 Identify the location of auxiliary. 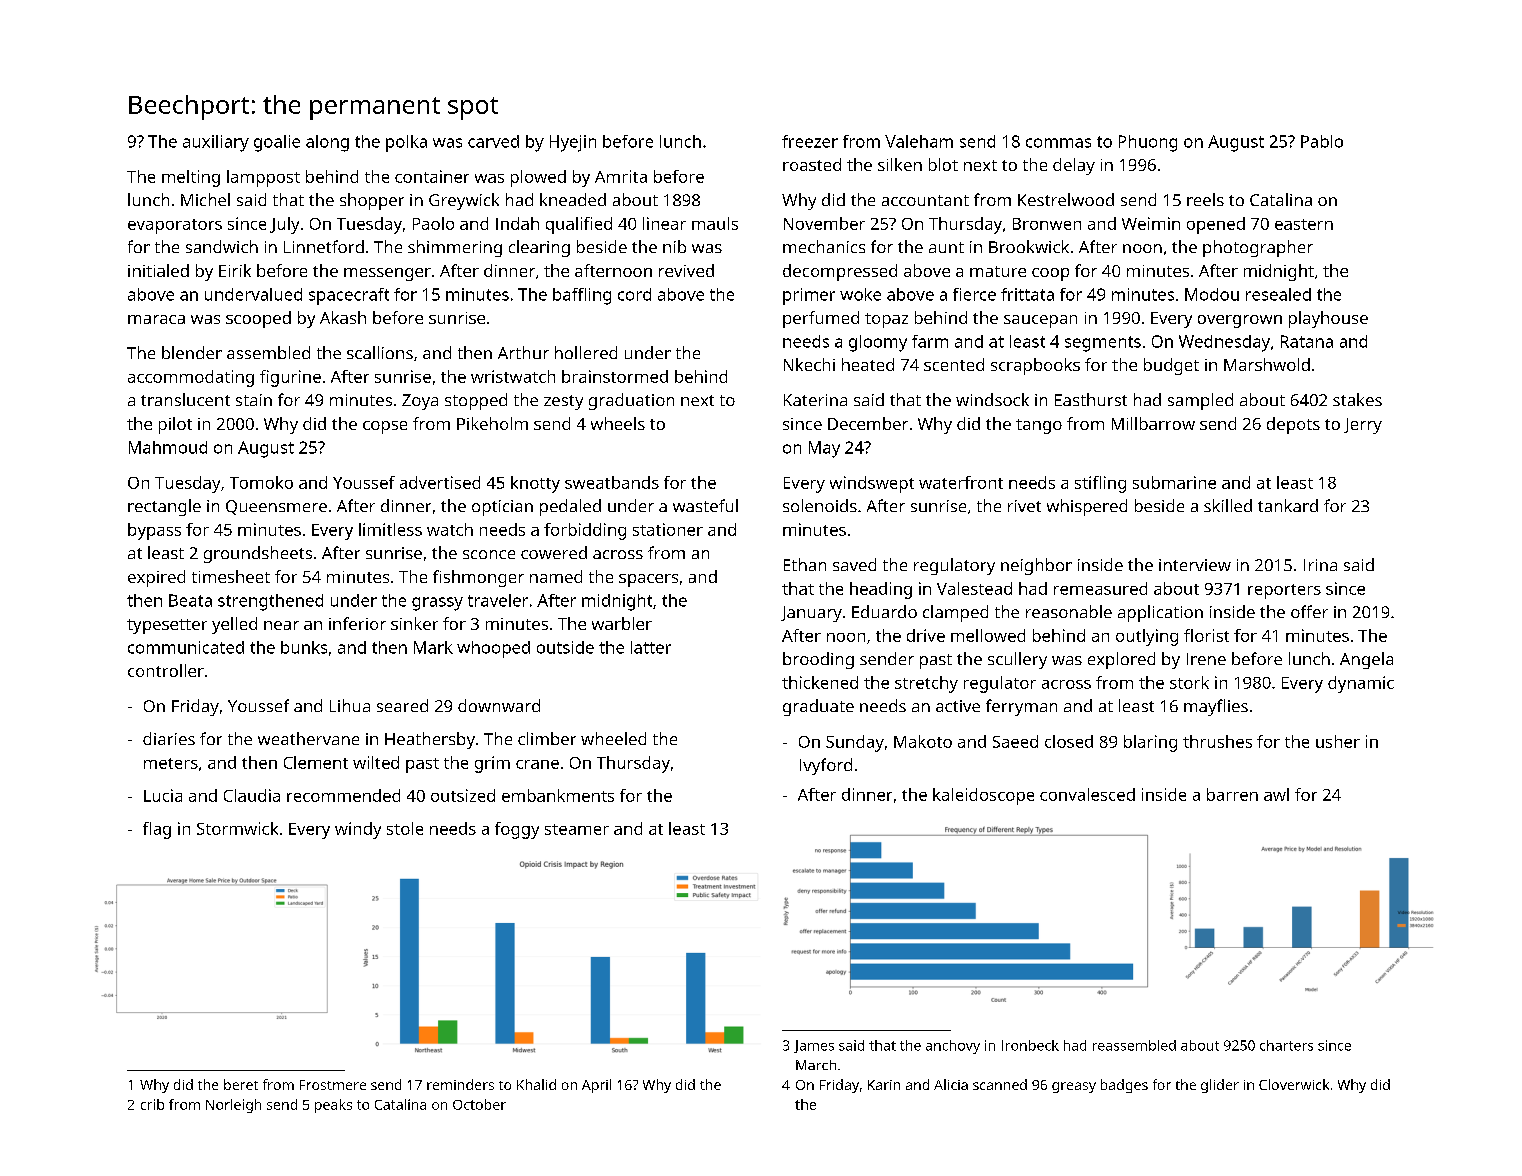
(216, 143).
